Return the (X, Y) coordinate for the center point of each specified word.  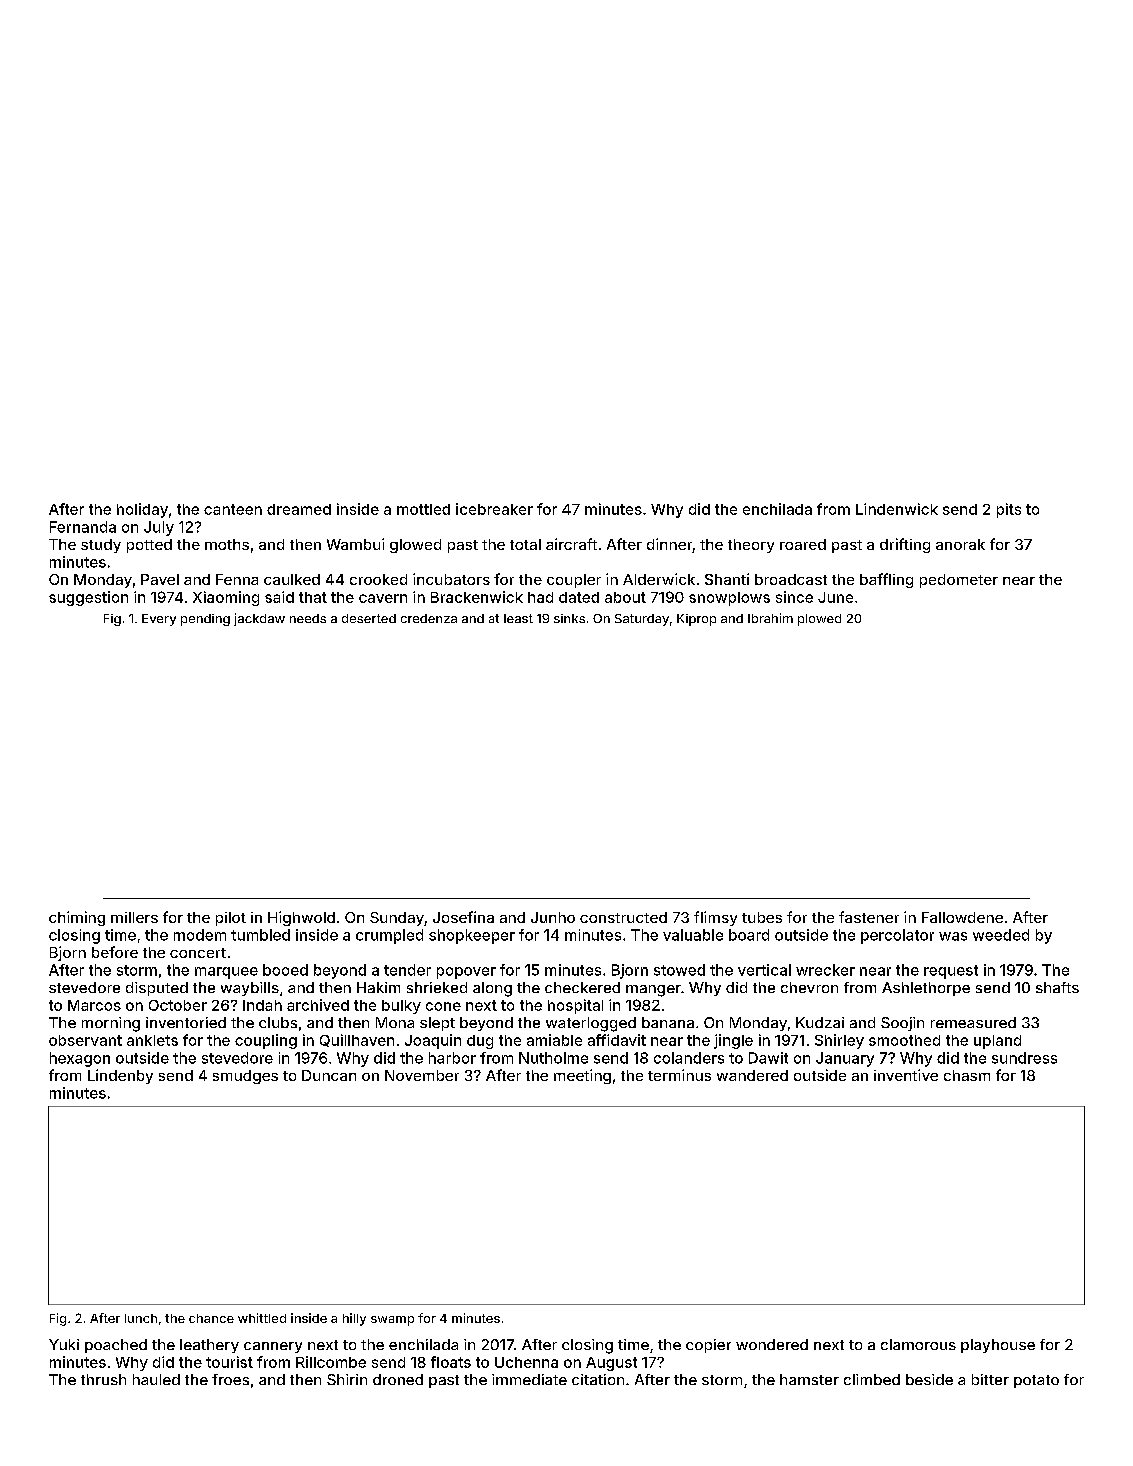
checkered (582, 987)
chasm (967, 1075)
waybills (250, 989)
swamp (392, 1321)
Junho (553, 917)
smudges (245, 1077)
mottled (423, 509)
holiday (142, 510)
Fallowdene (962, 917)
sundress (1024, 1058)
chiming (77, 918)
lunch (141, 1318)
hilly (354, 1319)
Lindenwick (897, 509)
